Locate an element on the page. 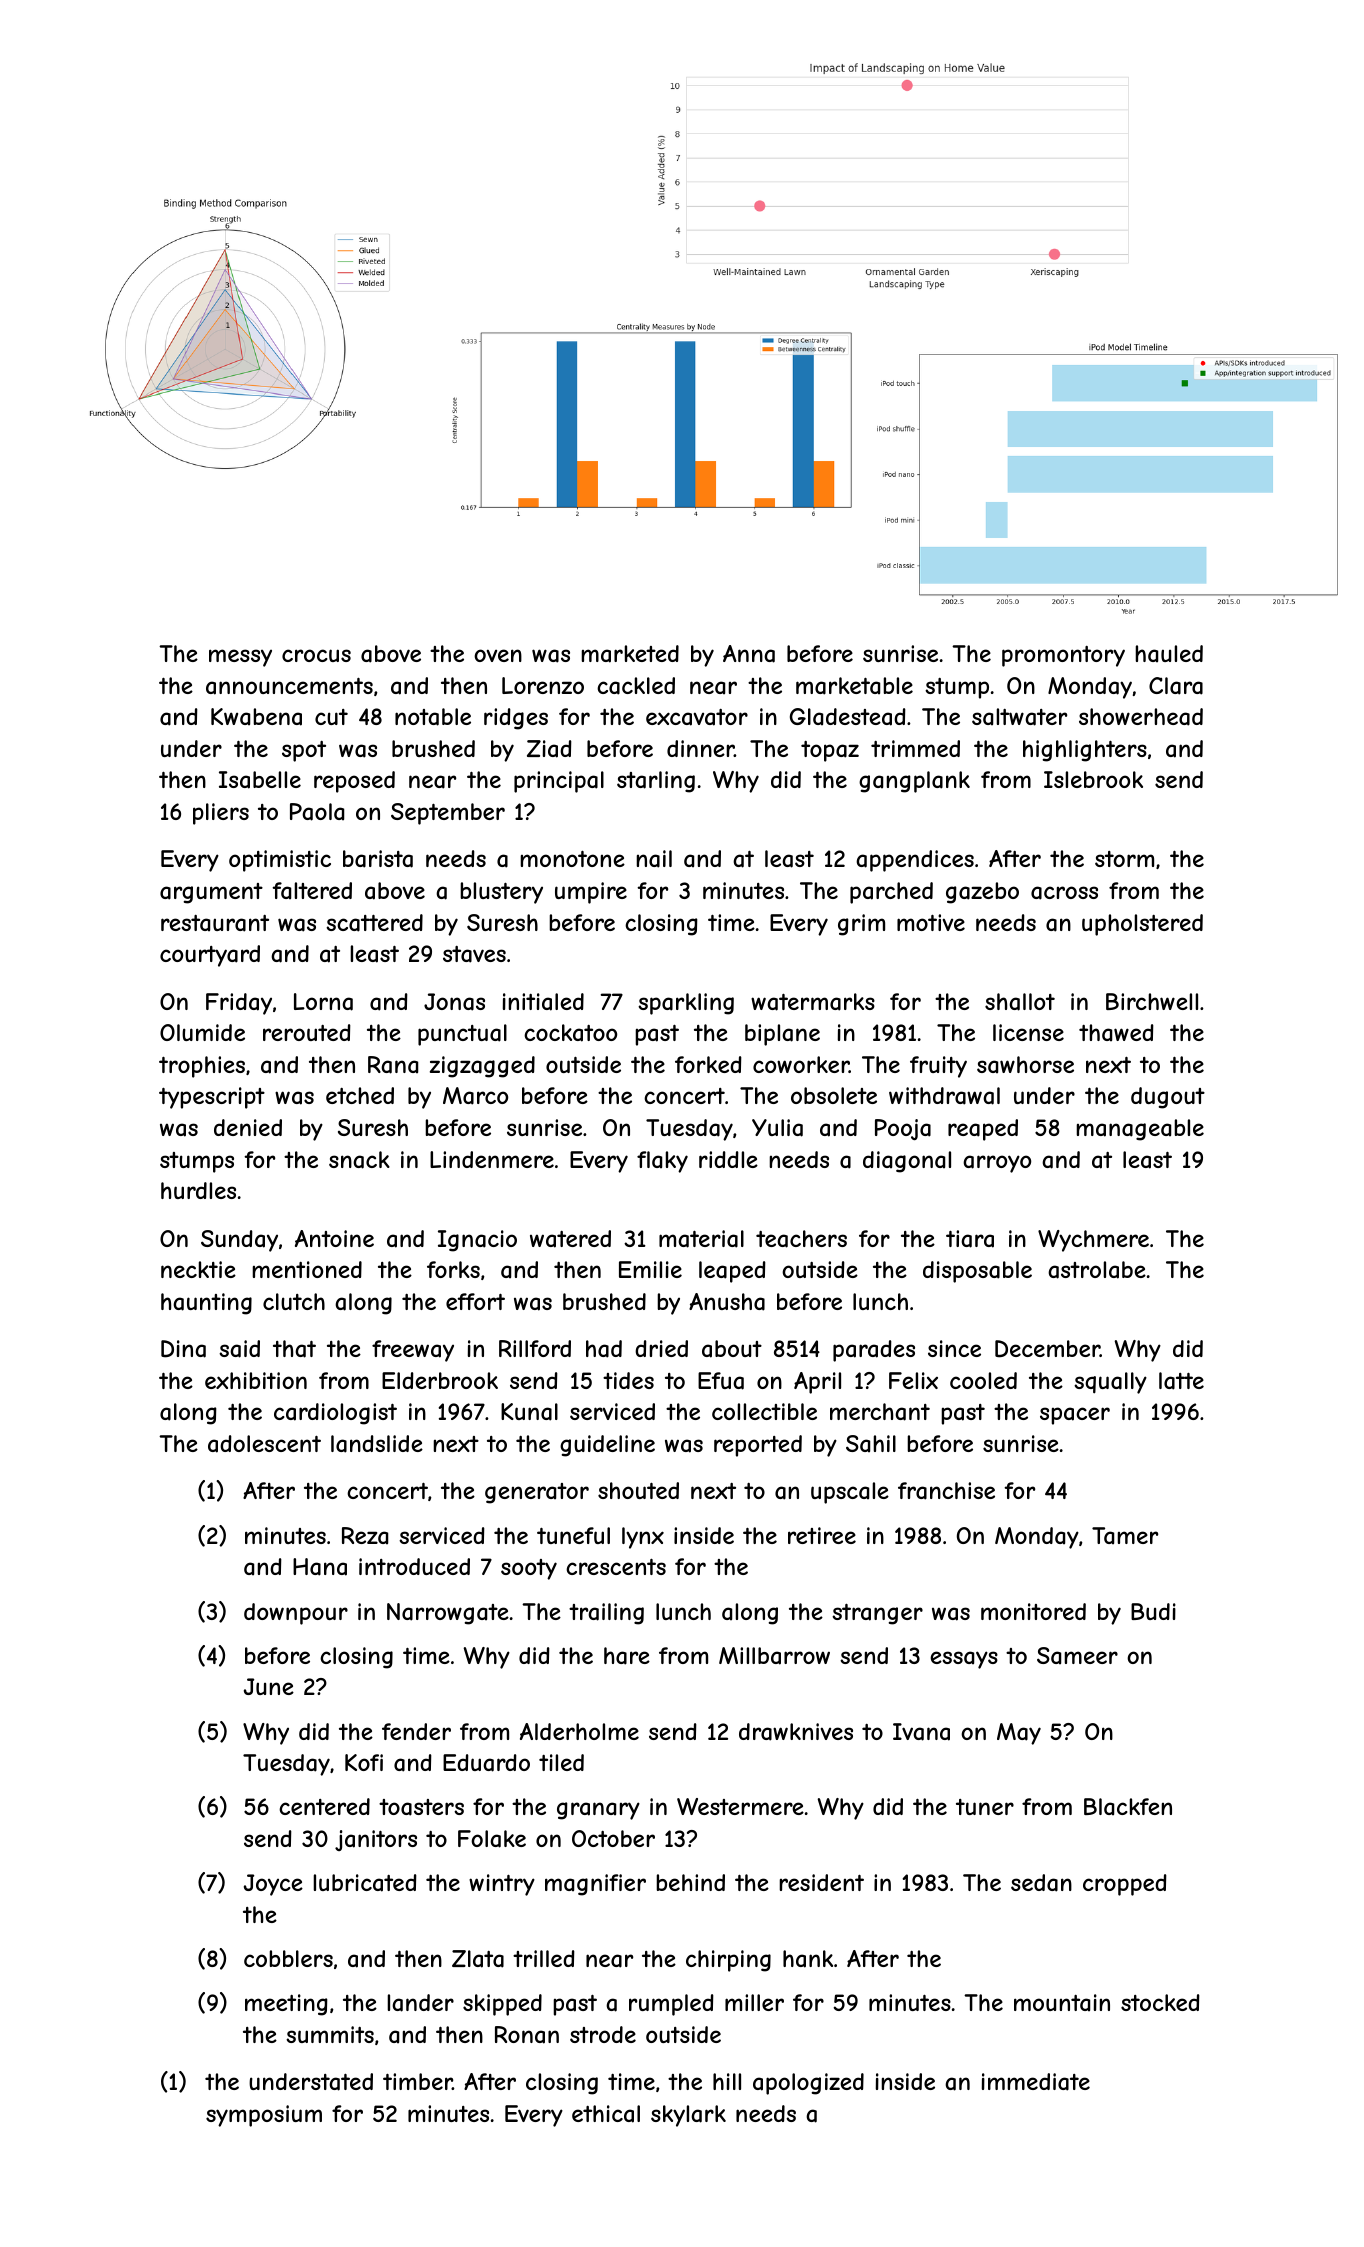 This document has height=2247, width=1364. latte is located at coordinates (1181, 1381).
